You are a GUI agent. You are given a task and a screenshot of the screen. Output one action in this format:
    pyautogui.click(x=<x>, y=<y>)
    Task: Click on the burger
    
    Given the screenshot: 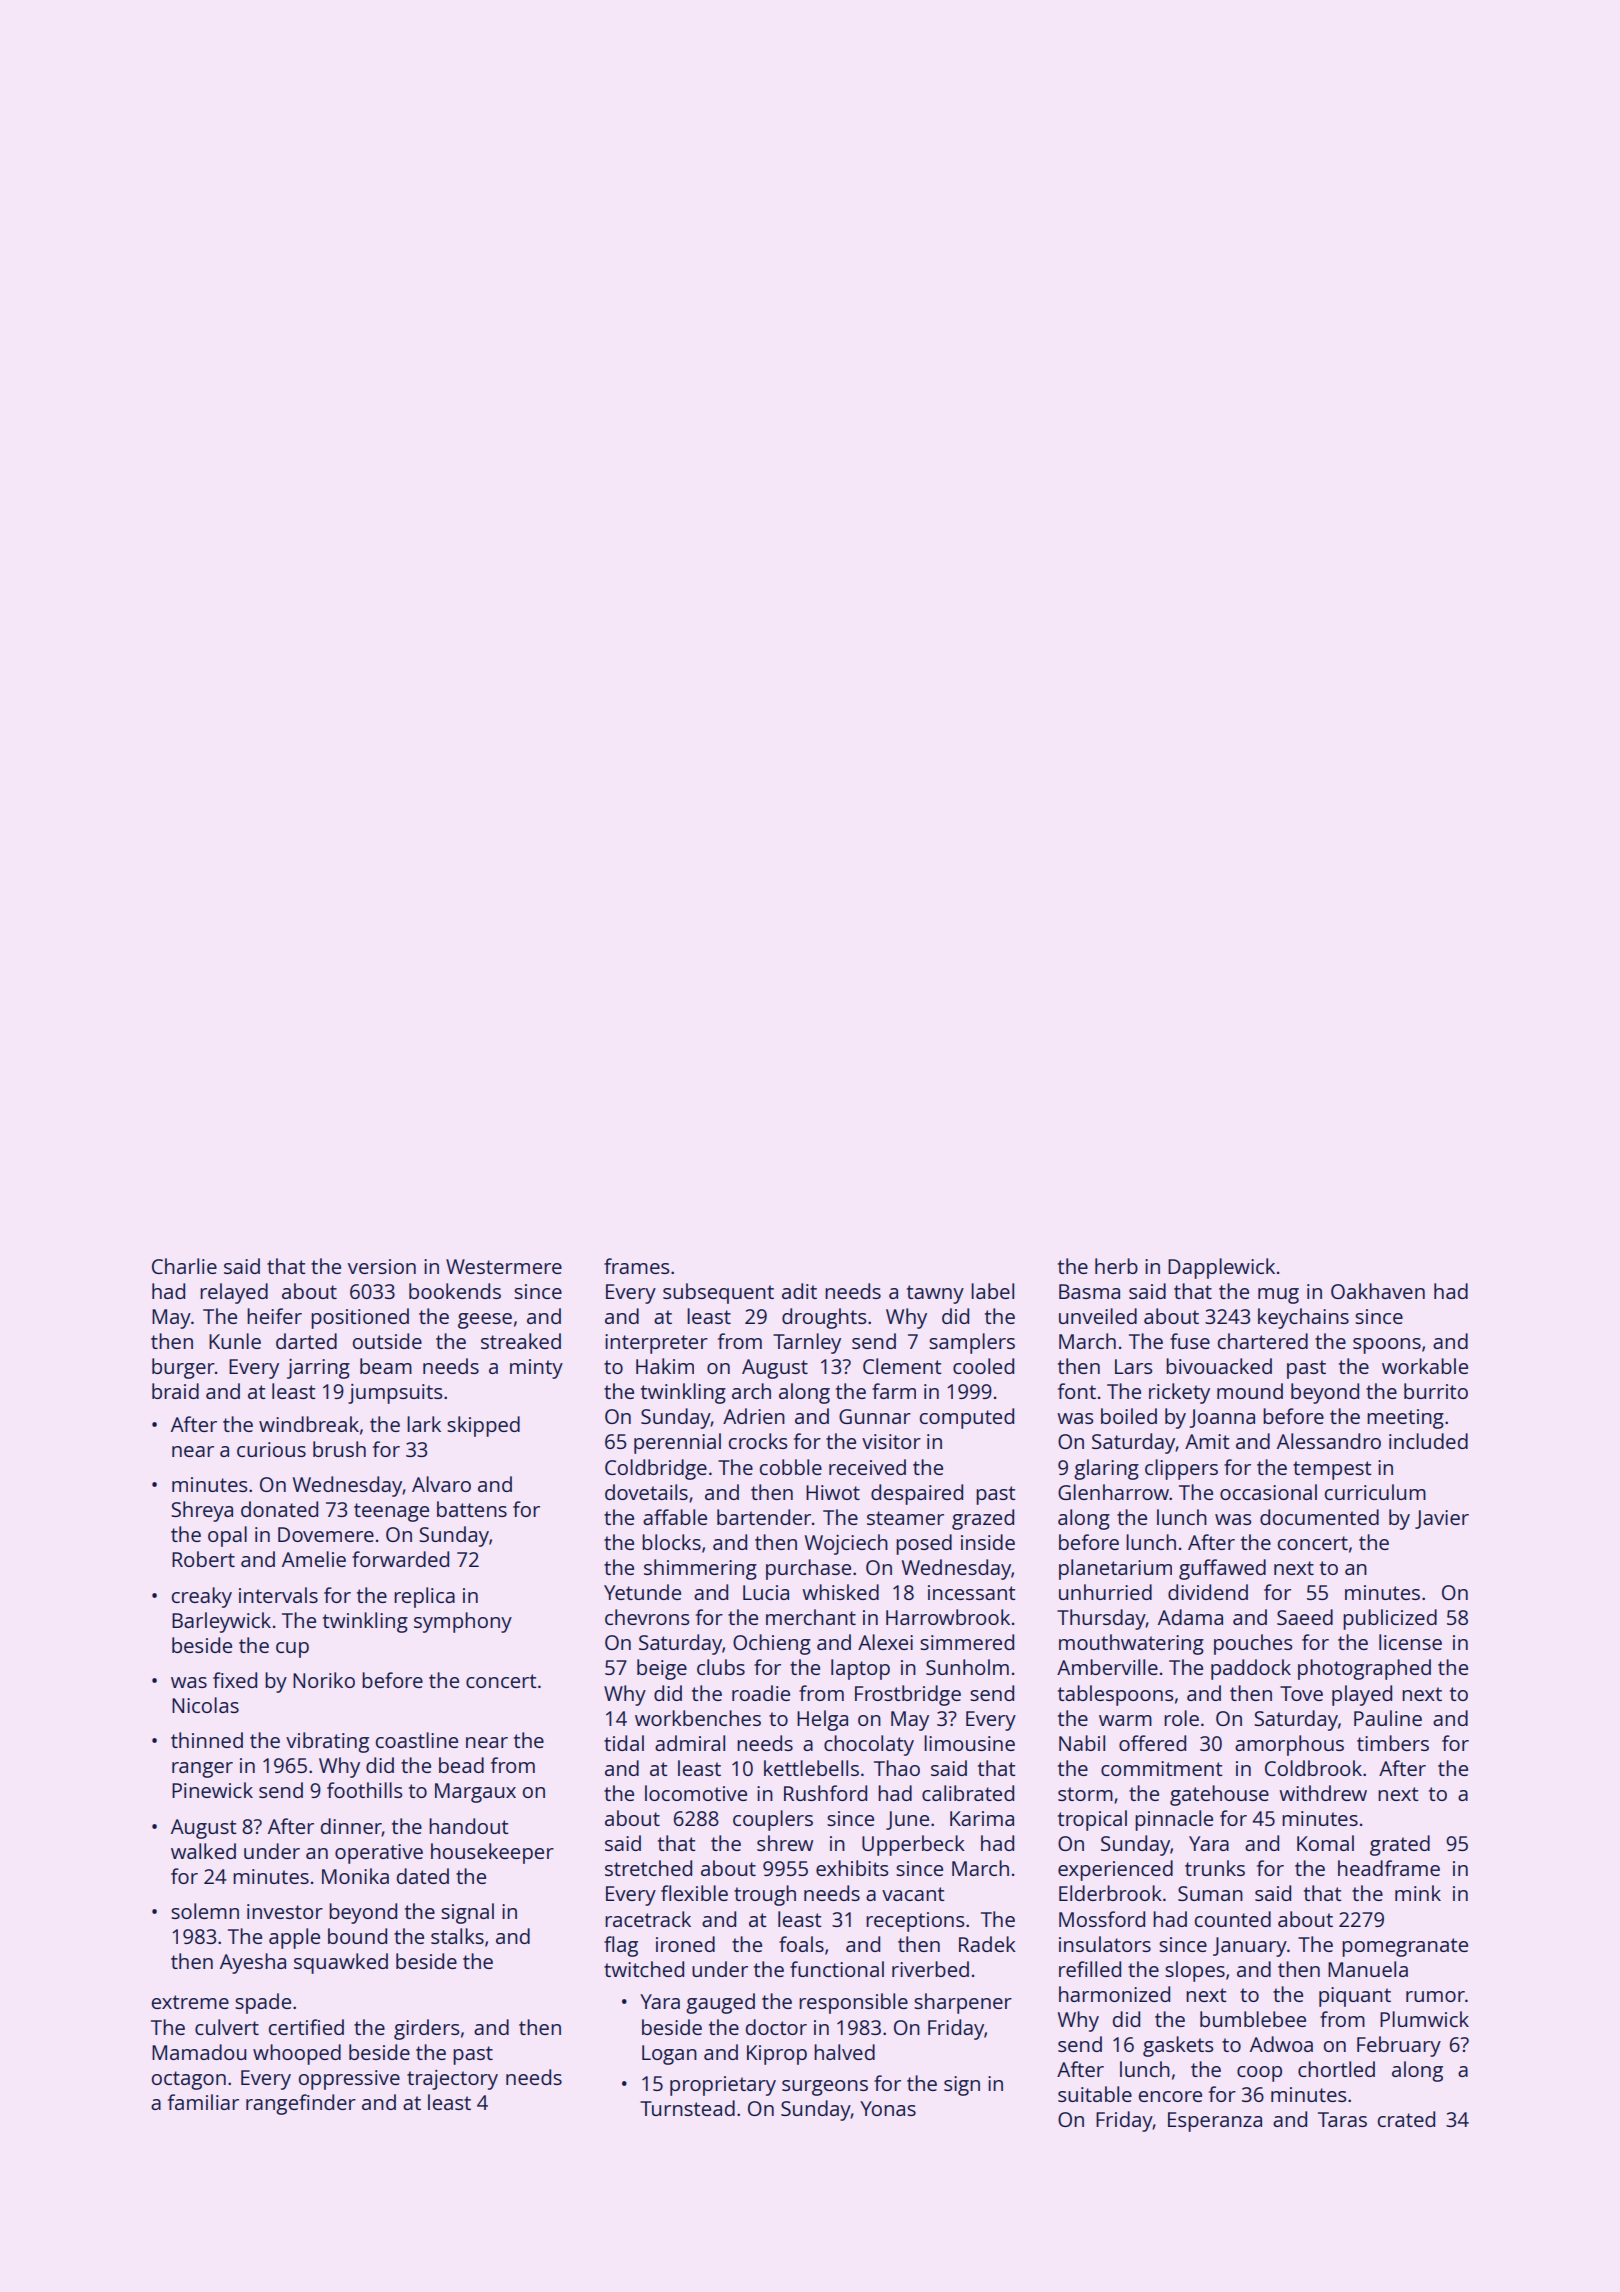 What is the action you would take?
    pyautogui.click(x=183, y=1368)
